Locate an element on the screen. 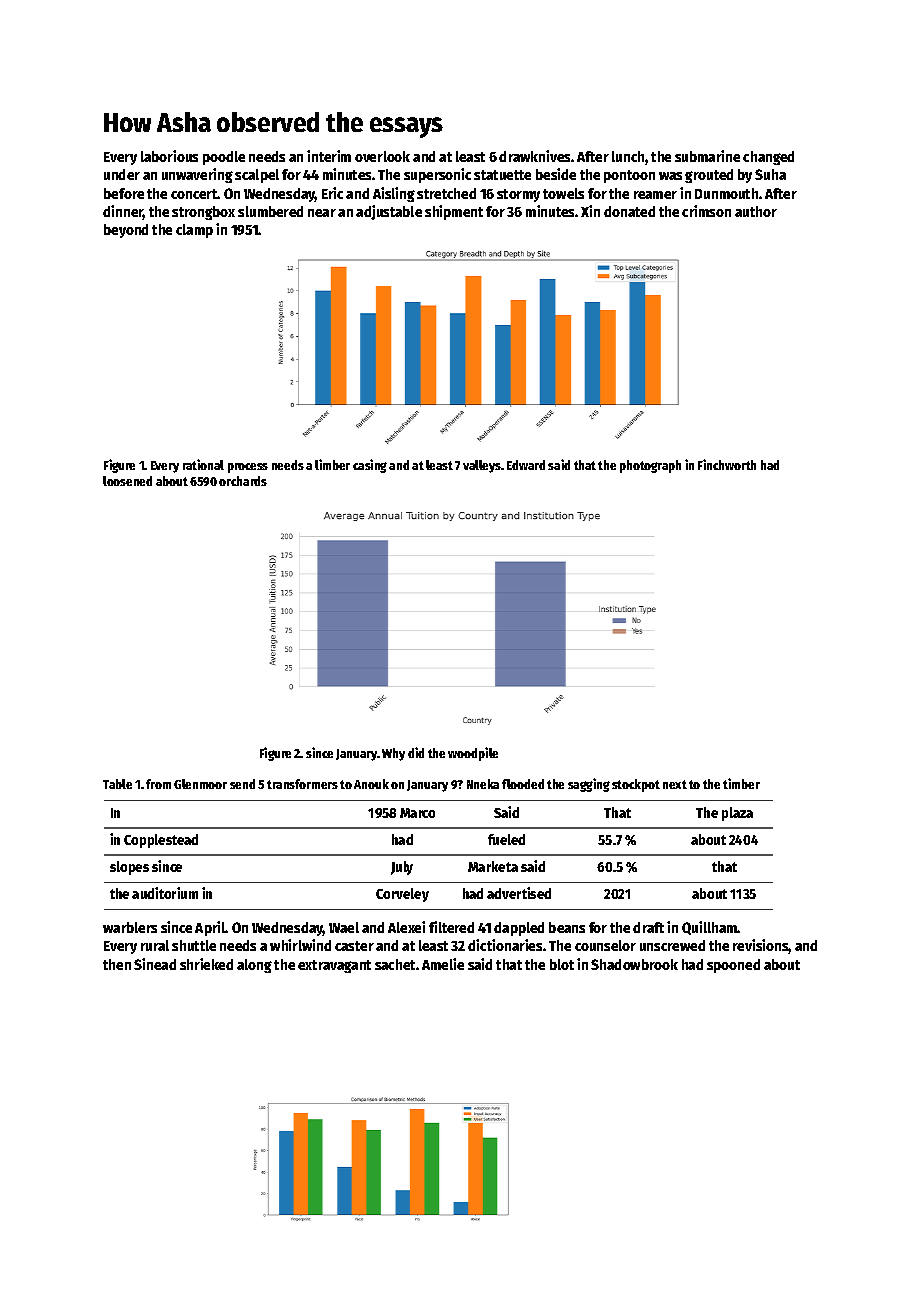 The height and width of the screenshot is (1314, 924). Edward is located at coordinates (526, 465).
